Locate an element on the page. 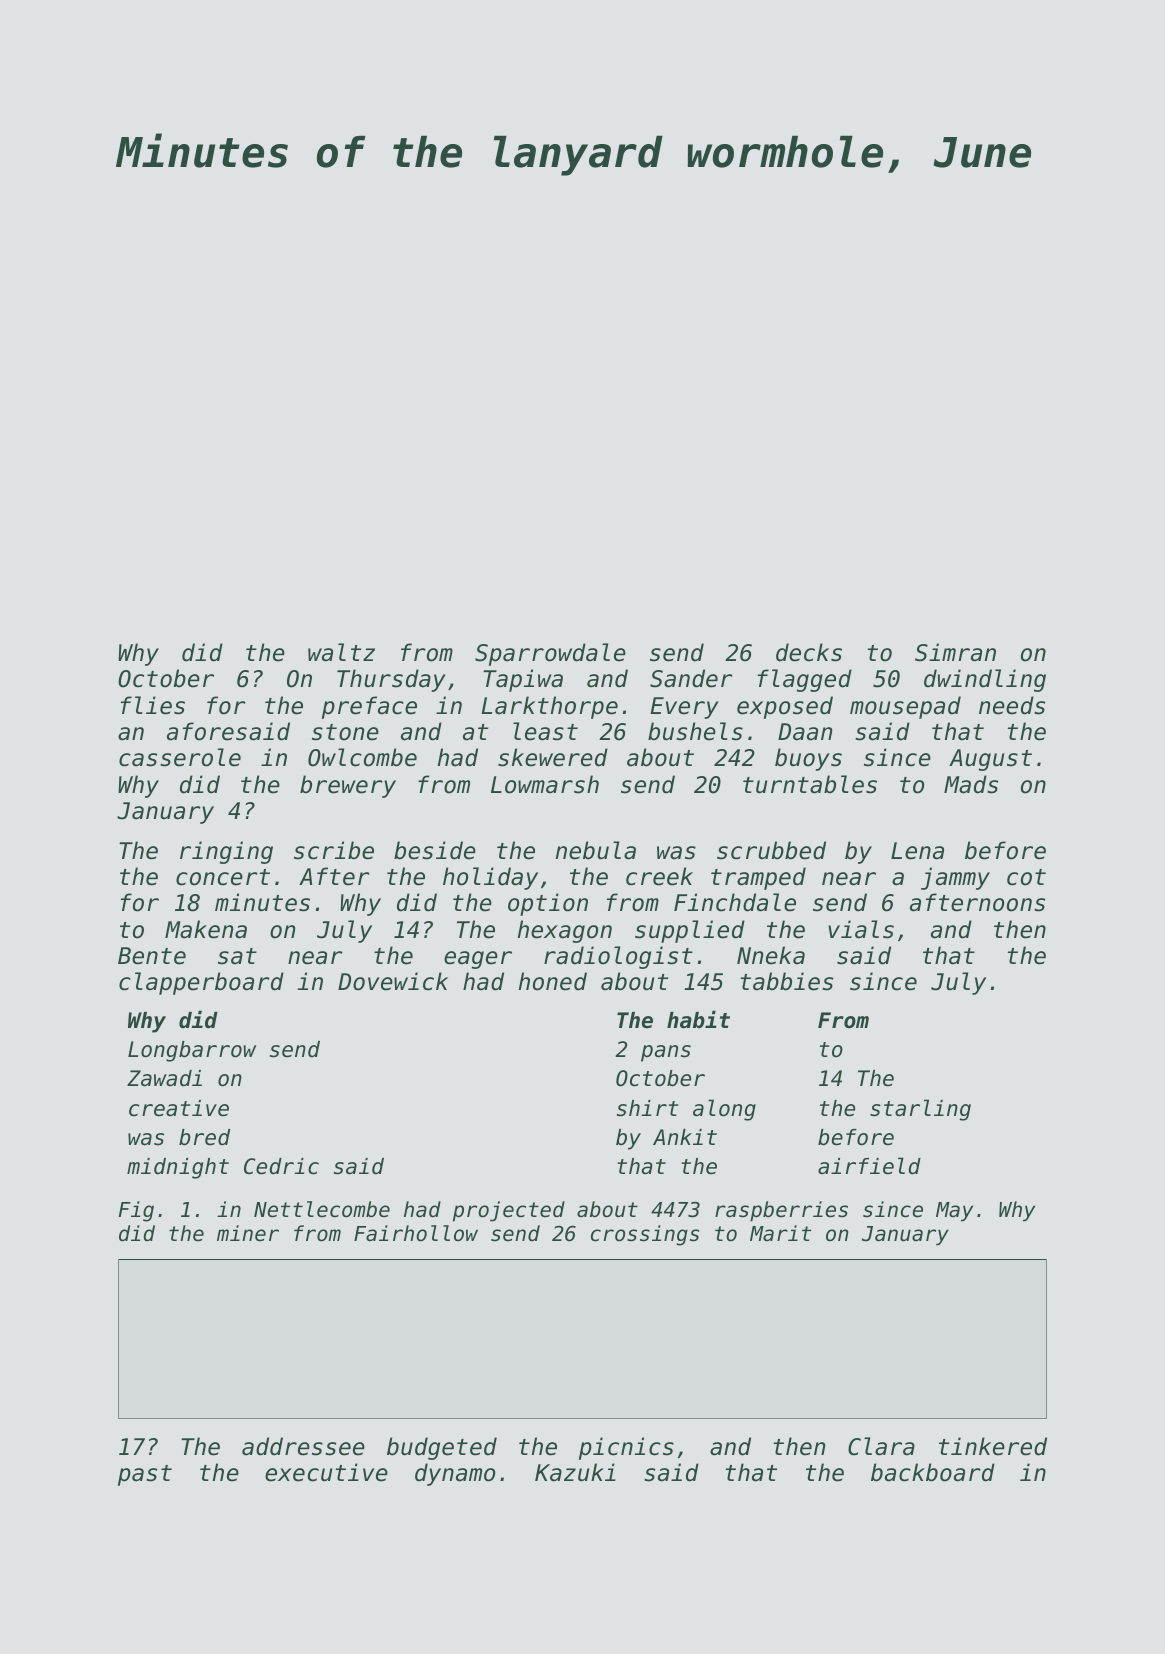  flies is located at coordinates (153, 705).
